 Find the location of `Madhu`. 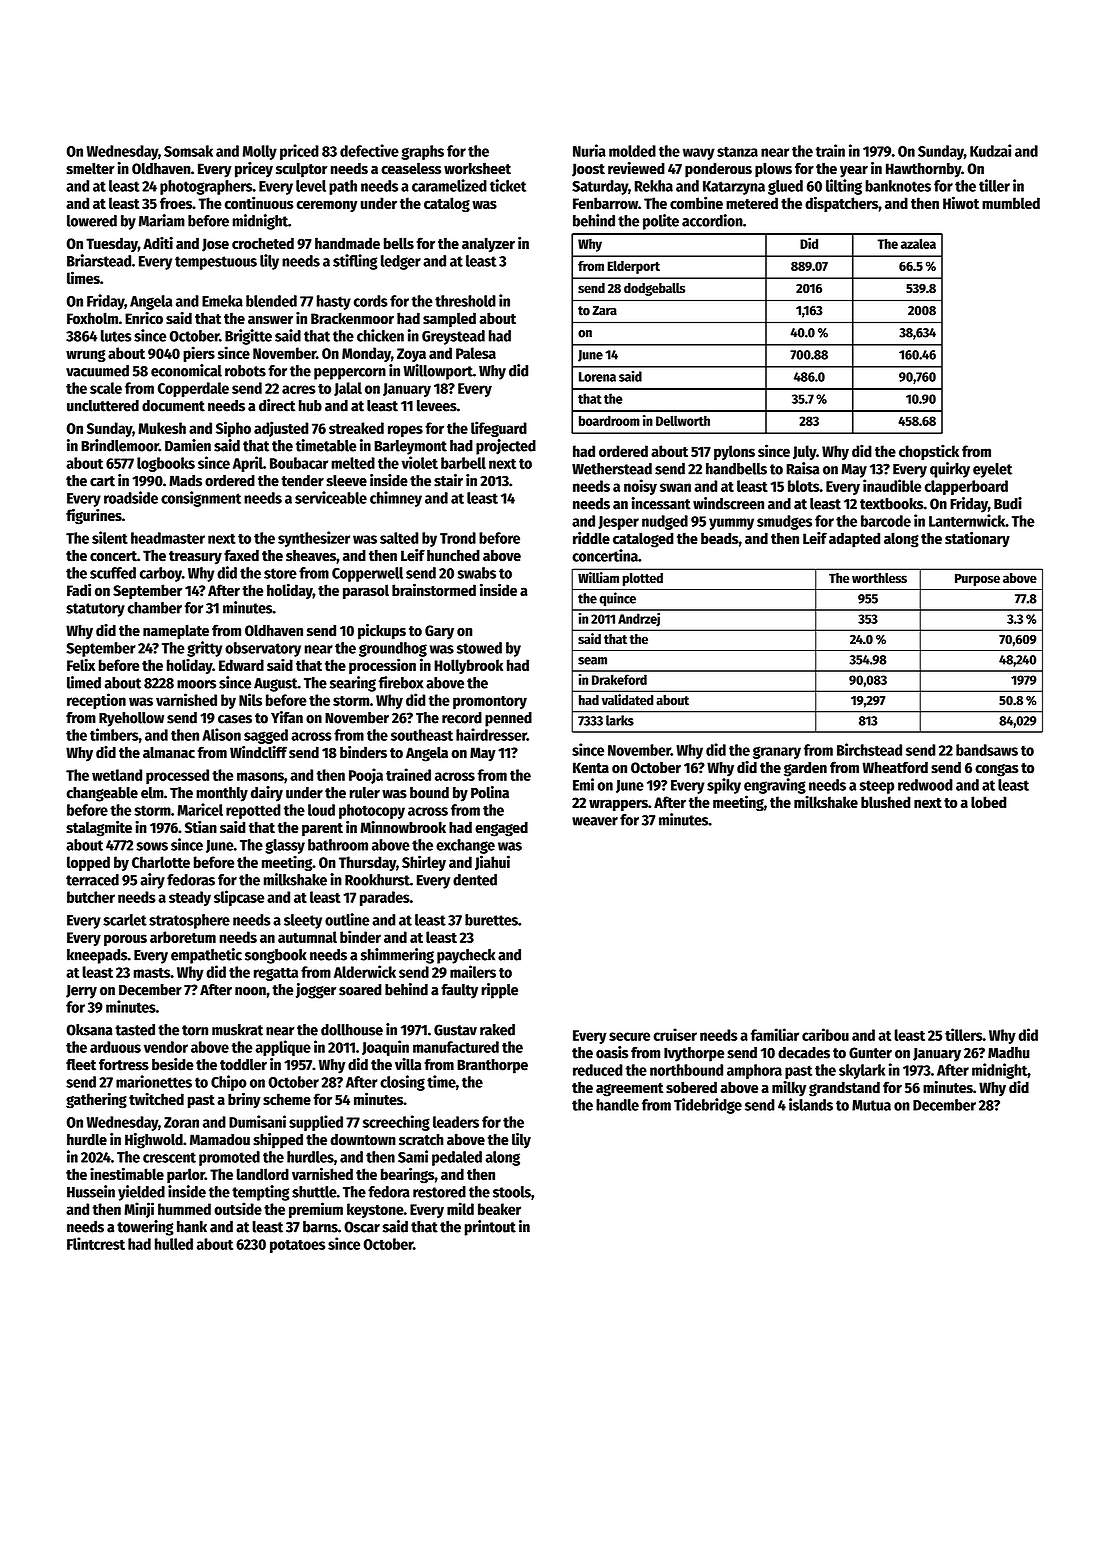

Madhu is located at coordinates (1009, 1053).
